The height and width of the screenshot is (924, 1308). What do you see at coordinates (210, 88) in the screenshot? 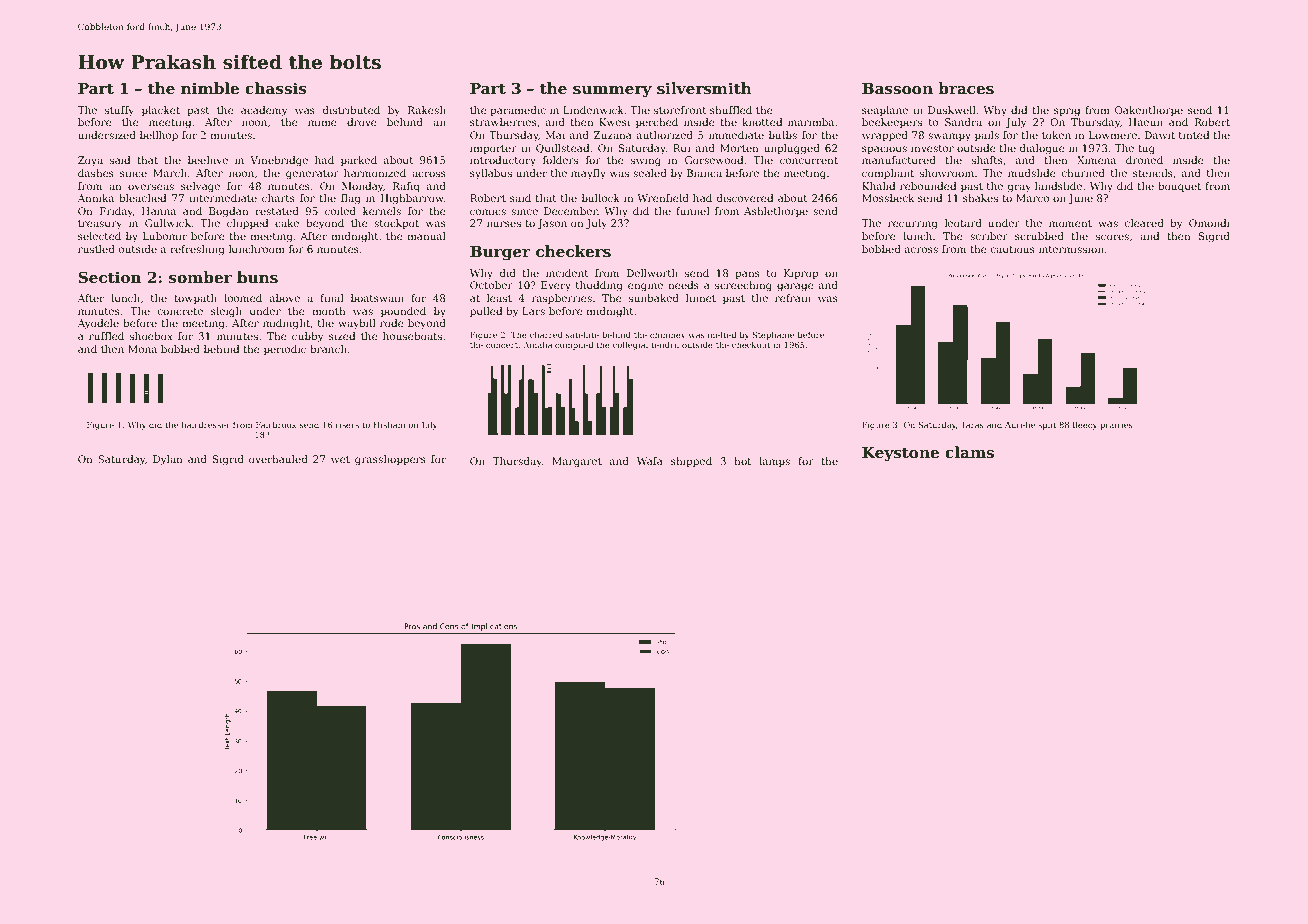
I see `nimble` at bounding box center [210, 88].
